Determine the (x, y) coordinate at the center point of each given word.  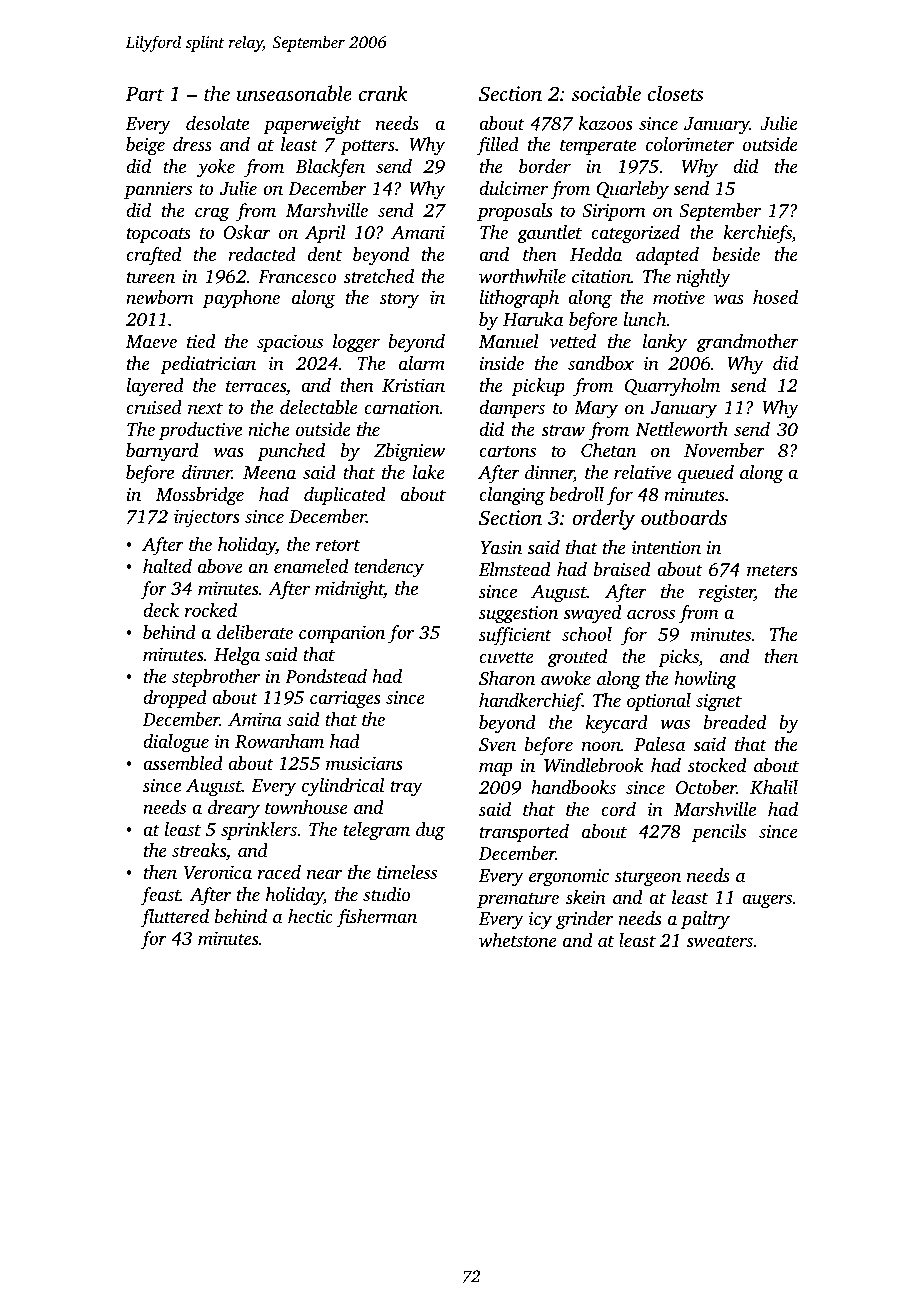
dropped (175, 699)
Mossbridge (200, 496)
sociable (606, 93)
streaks (199, 850)
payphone (241, 299)
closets (675, 93)
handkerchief (530, 702)
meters (772, 570)
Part (144, 94)
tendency (389, 568)
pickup (538, 387)
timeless (407, 872)
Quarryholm (672, 387)
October (706, 787)
